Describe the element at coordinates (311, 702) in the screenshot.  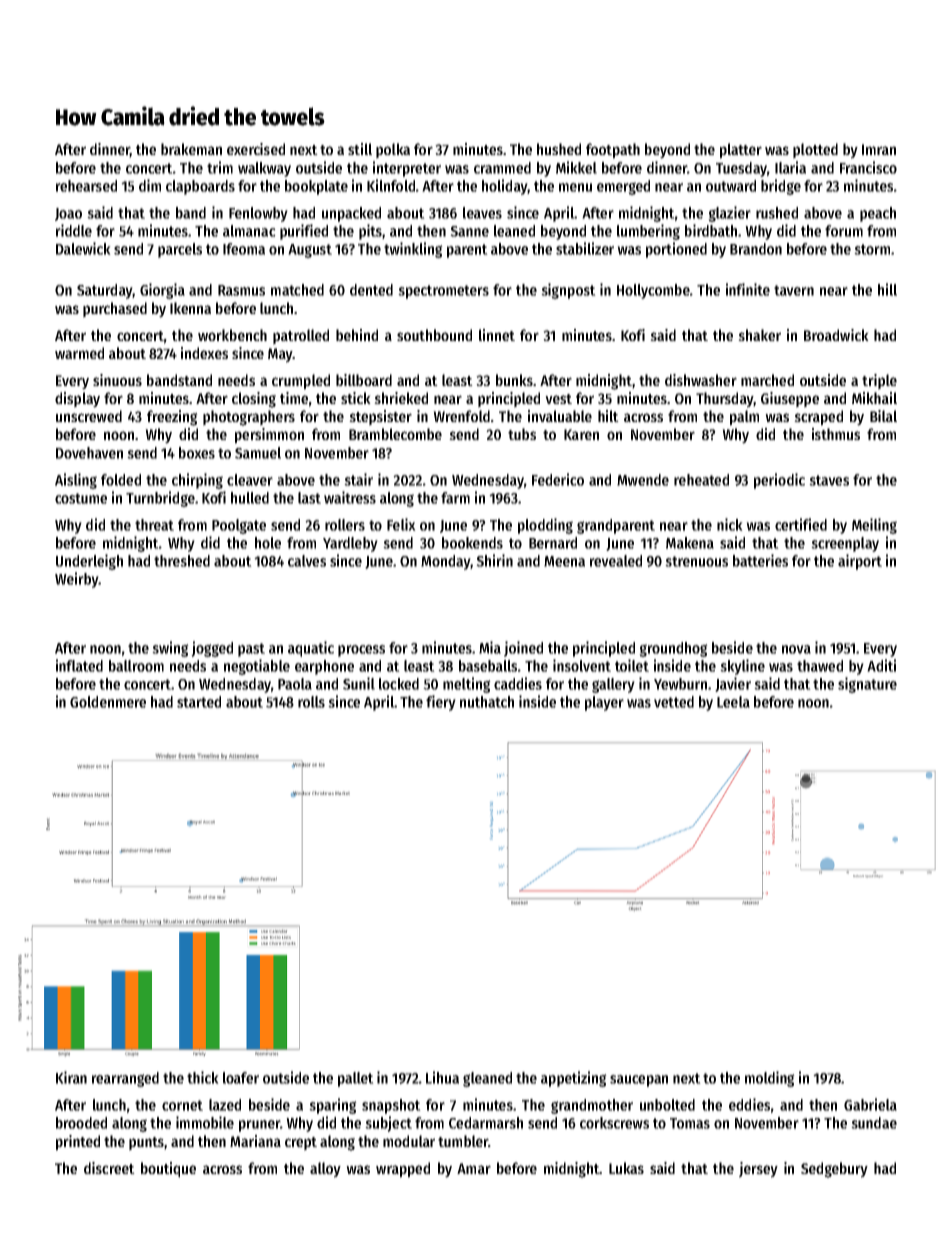
I see `rolls` at that location.
